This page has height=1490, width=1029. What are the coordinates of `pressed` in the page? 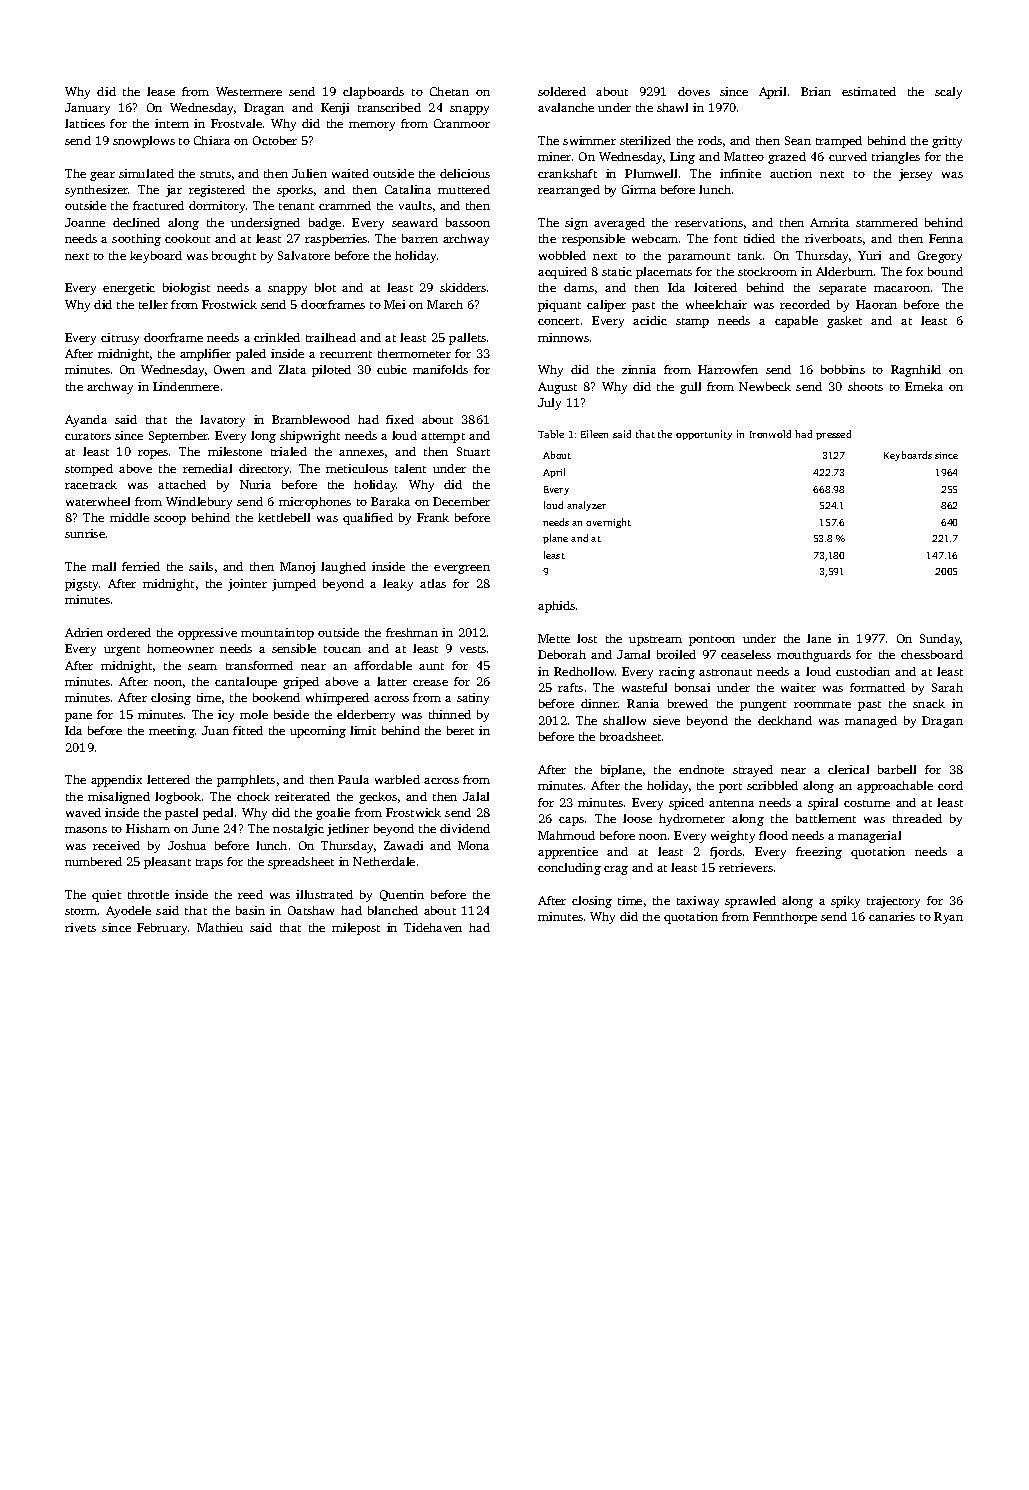 It's located at (833, 435).
